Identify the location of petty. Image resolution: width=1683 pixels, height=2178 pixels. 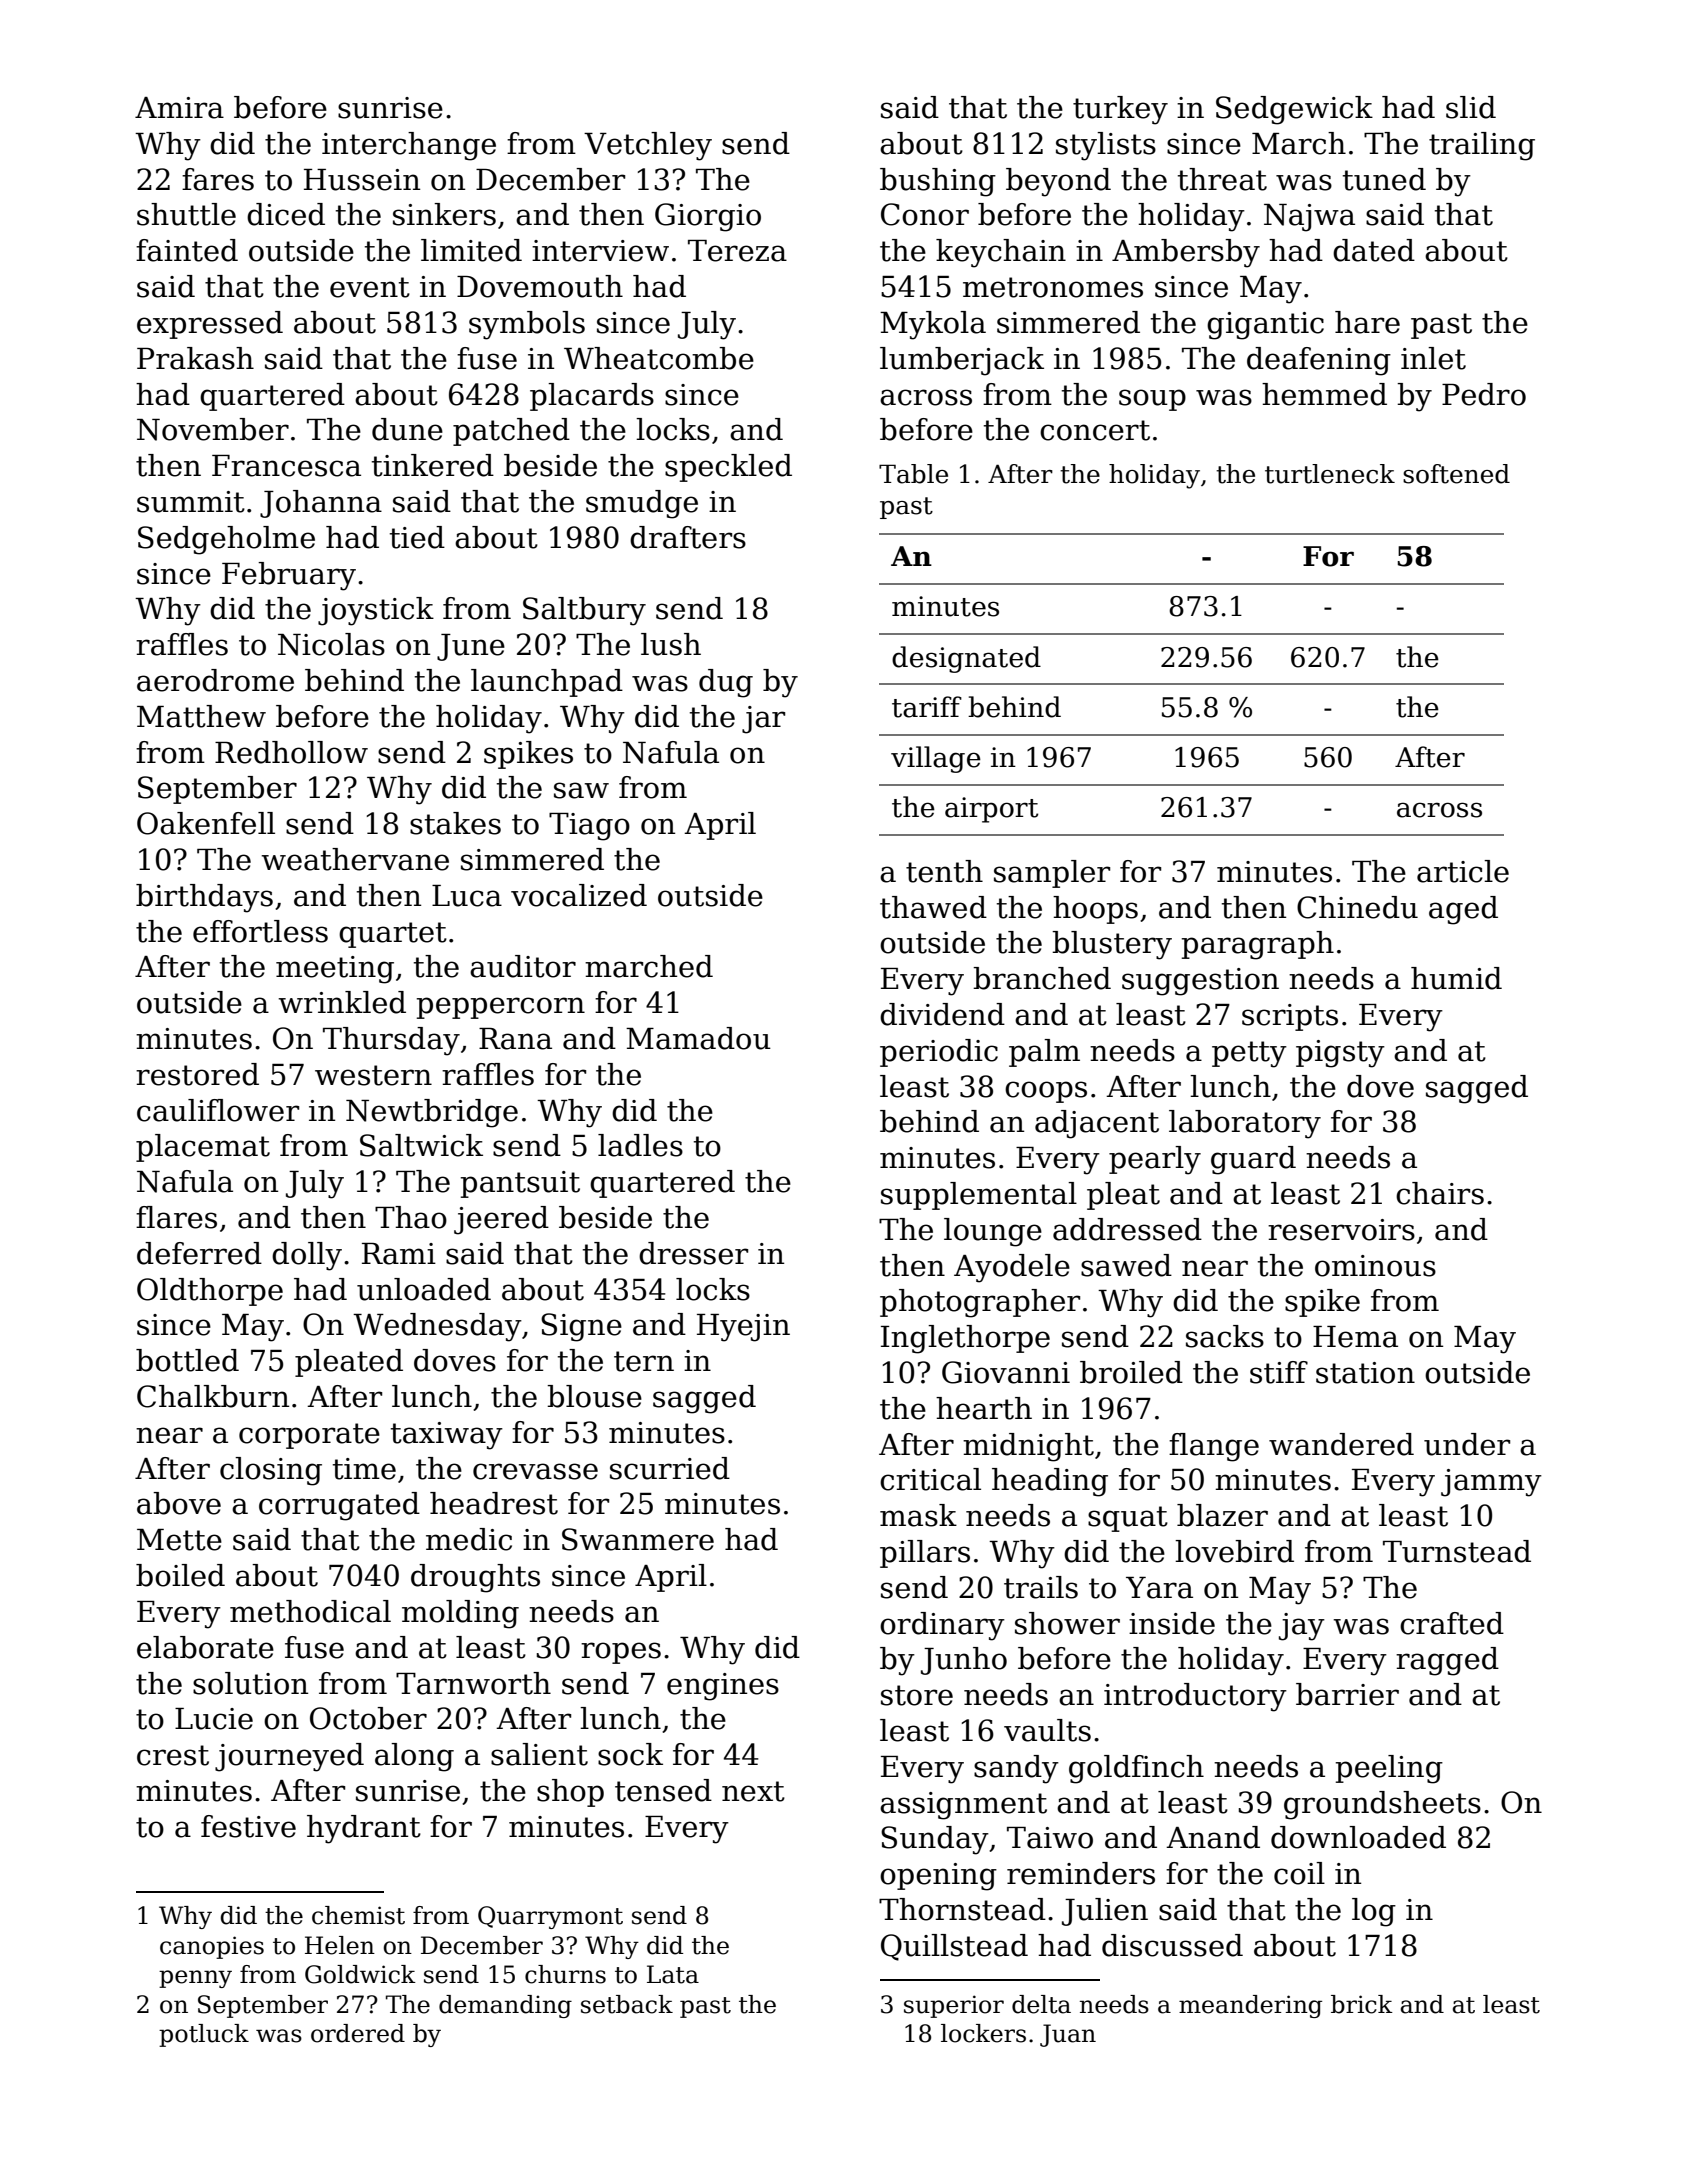
(1249, 1054).
